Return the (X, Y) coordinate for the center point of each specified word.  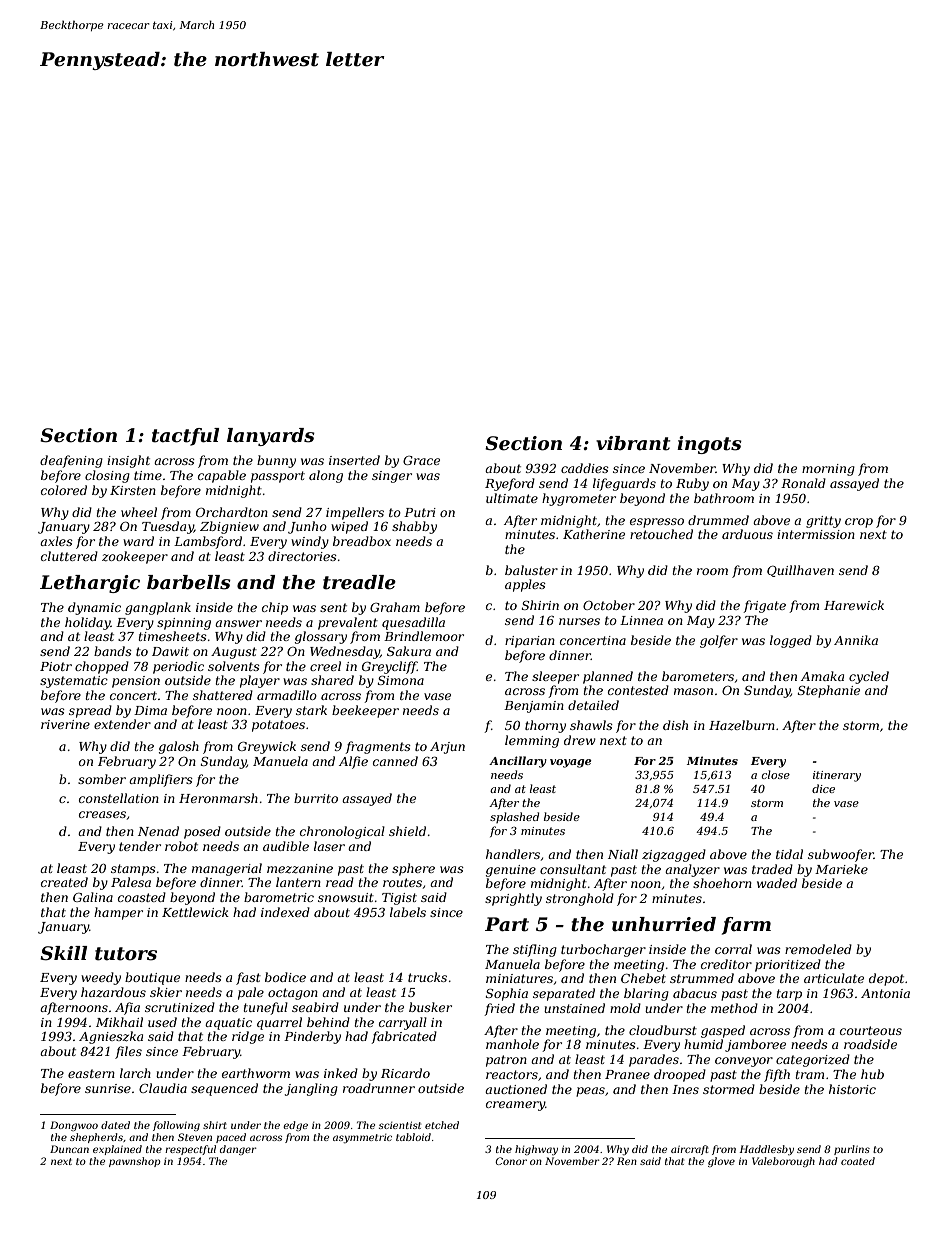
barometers (698, 676)
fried (499, 1009)
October (609, 605)
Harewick (854, 605)
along (326, 476)
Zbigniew (229, 527)
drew (580, 740)
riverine (65, 724)
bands (113, 651)
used (162, 1022)
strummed (702, 978)
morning (828, 470)
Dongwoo (74, 1126)
